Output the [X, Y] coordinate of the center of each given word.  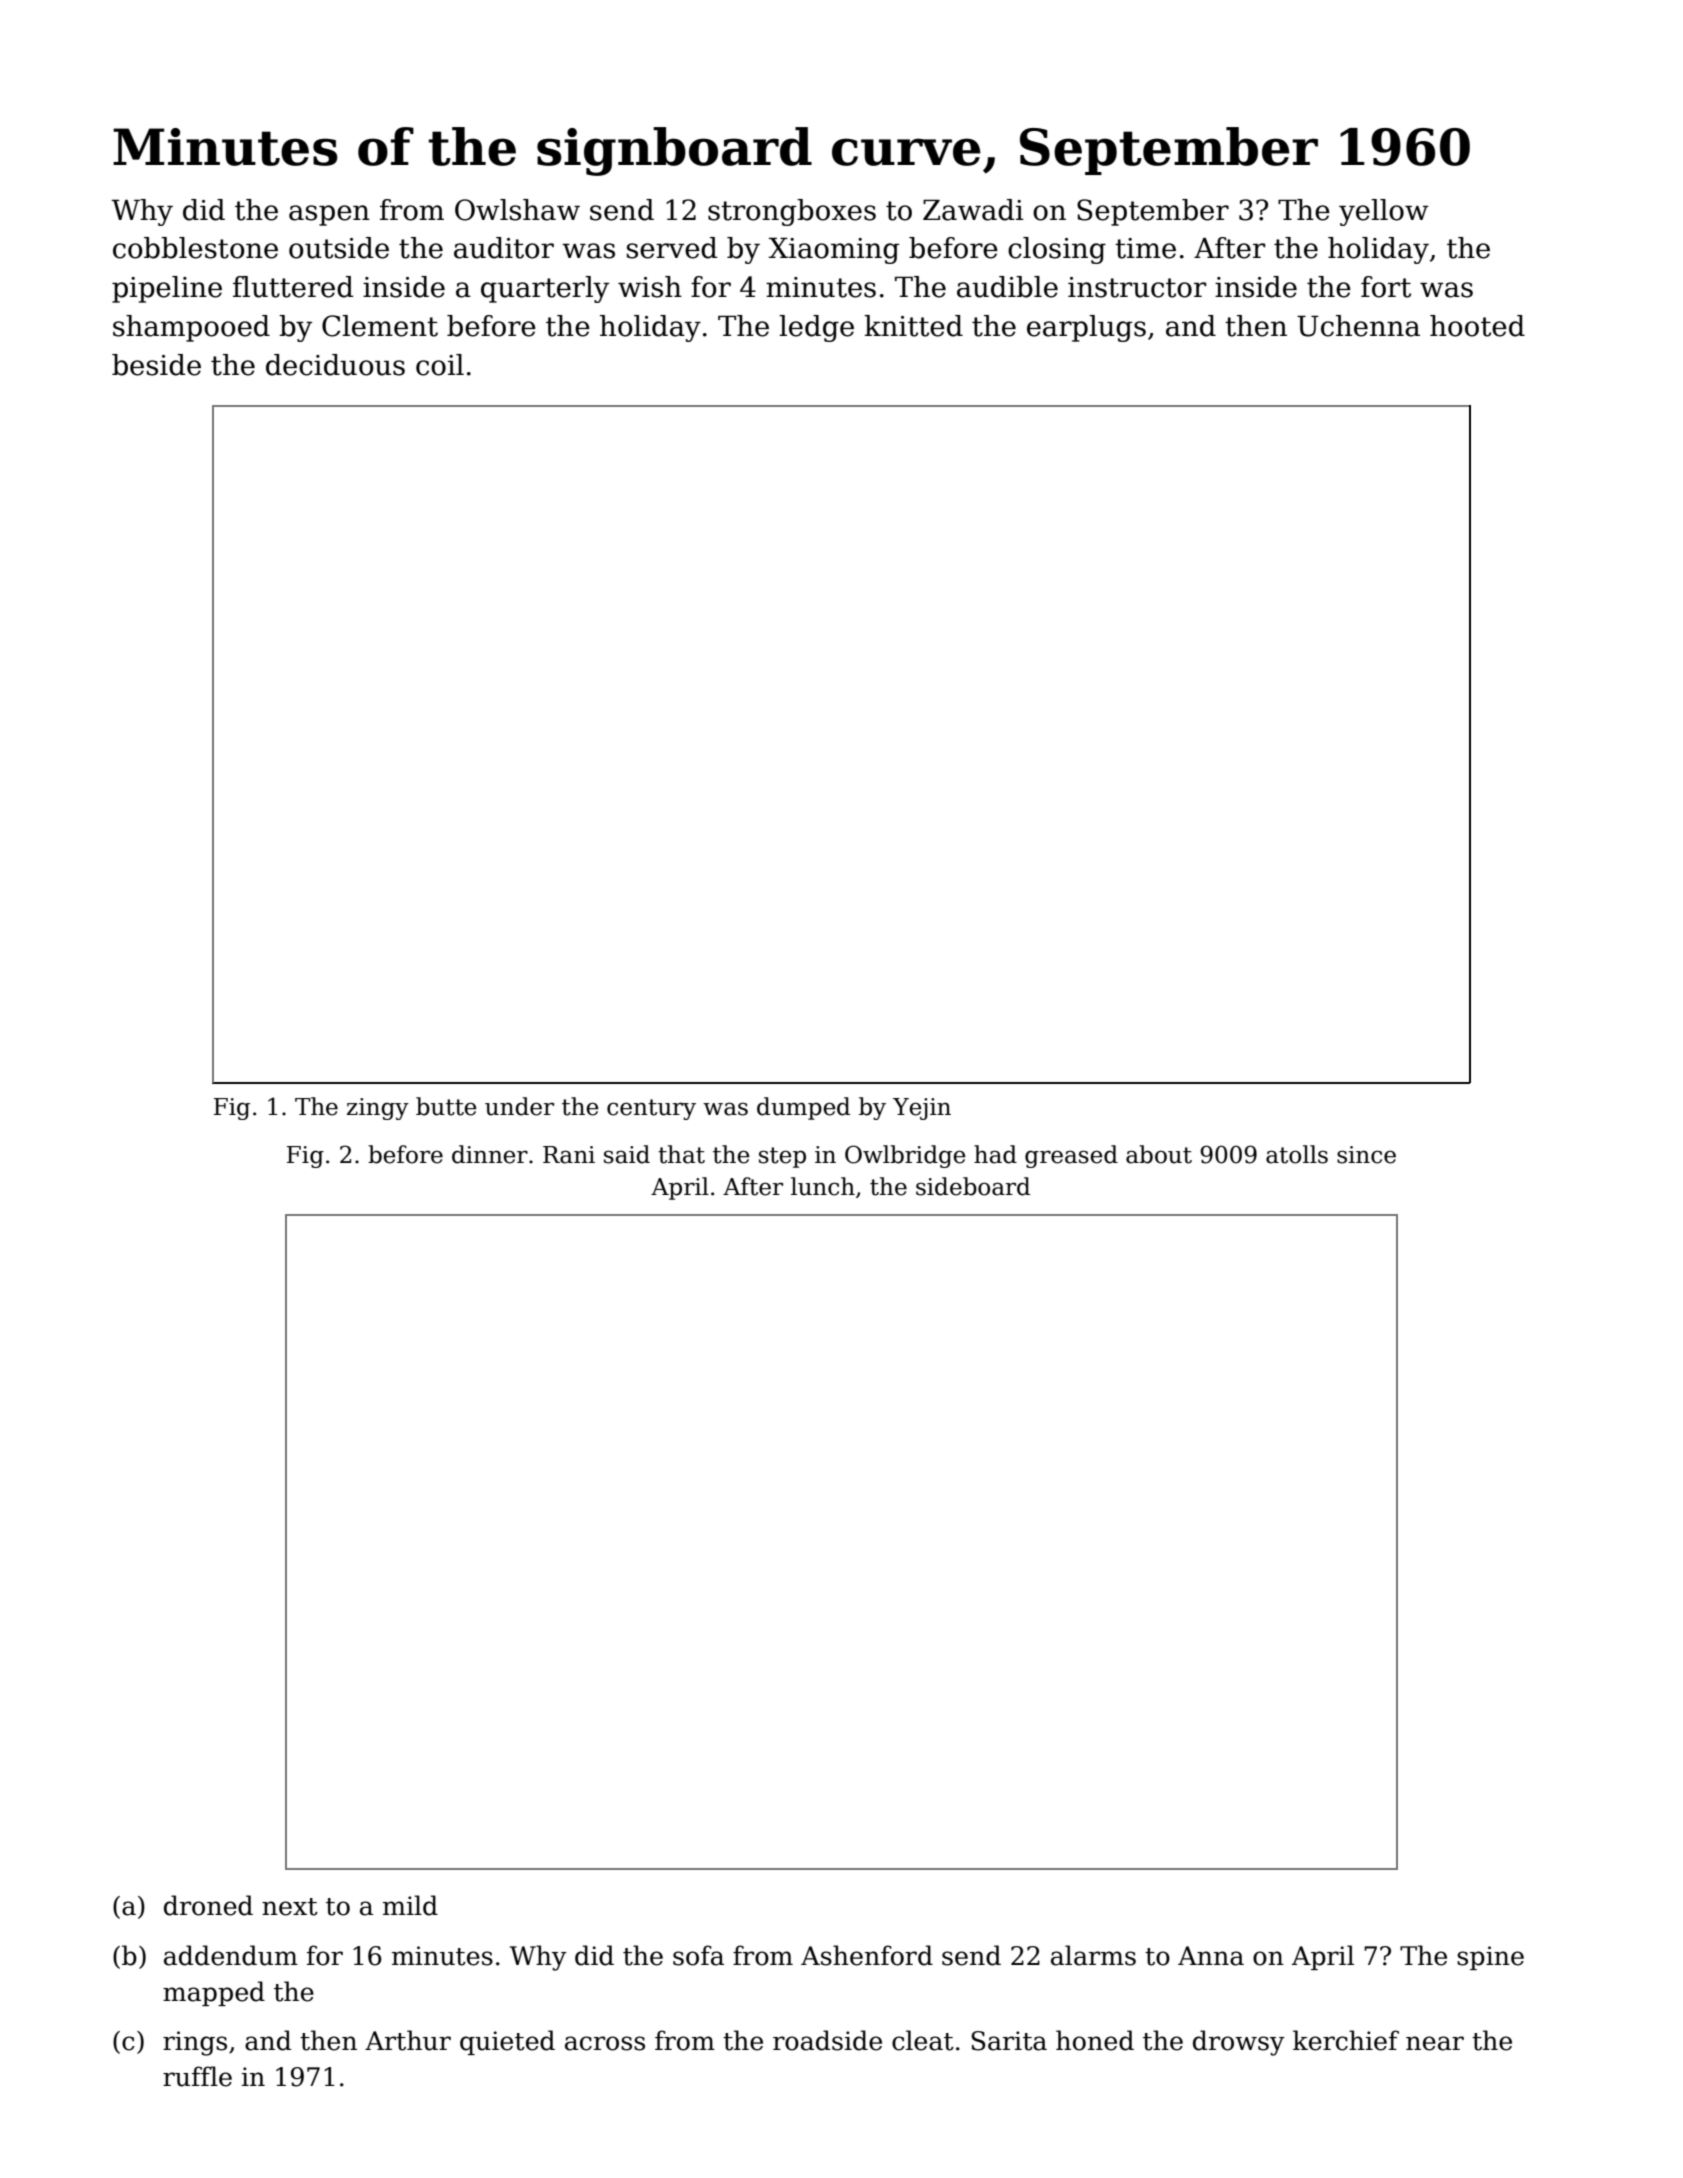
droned [208, 1905]
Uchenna [1358, 326]
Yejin [922, 1109]
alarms [1093, 1955]
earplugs [1086, 328]
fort [1386, 287]
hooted [1477, 326]
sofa [698, 1955]
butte [446, 1106]
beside [156, 365]
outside [339, 248]
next [290, 1907]
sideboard [973, 1186]
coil [440, 365]
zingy [378, 1109]
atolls [1297, 1154]
